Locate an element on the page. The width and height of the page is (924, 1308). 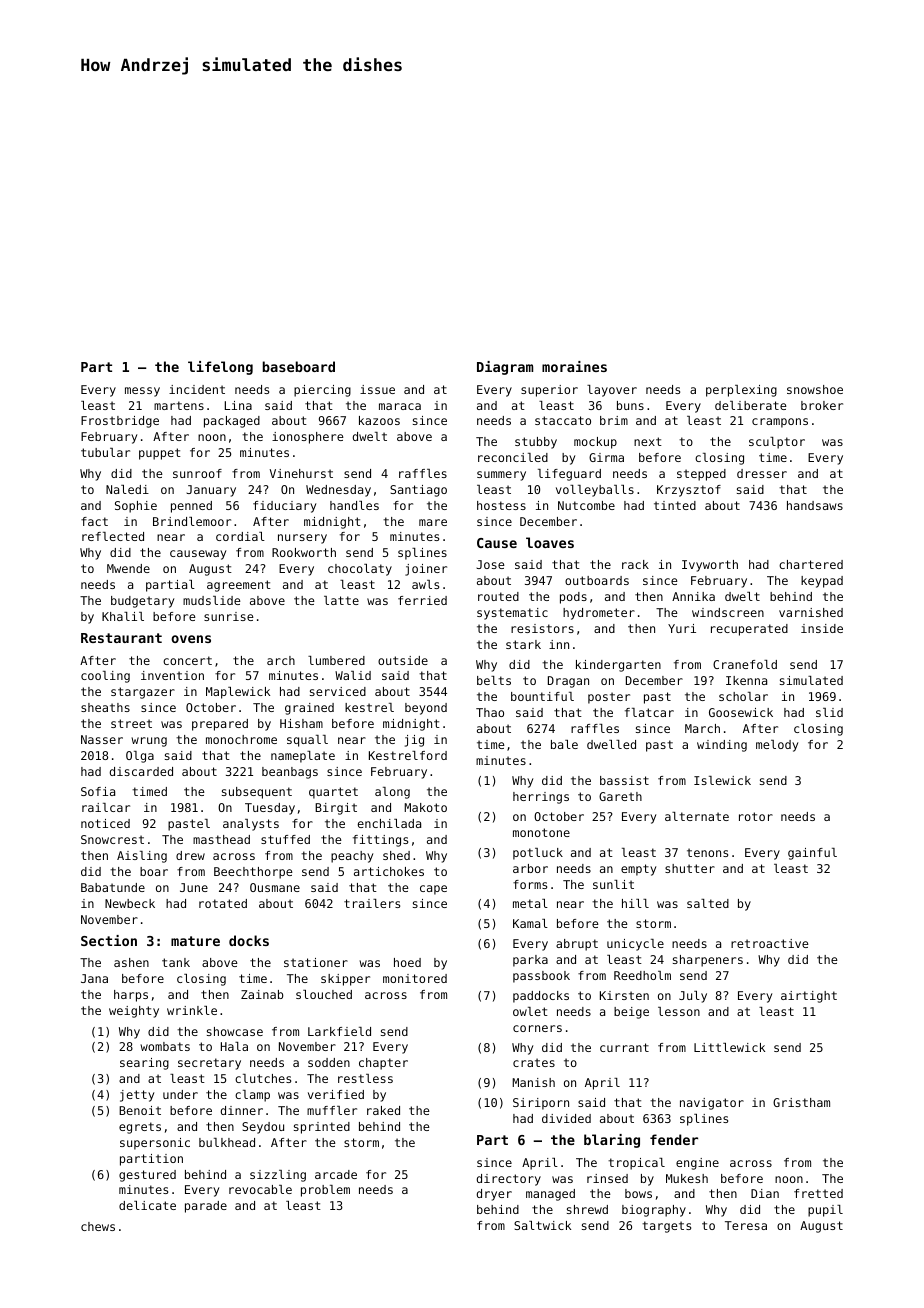
navigator is located at coordinates (712, 1104).
